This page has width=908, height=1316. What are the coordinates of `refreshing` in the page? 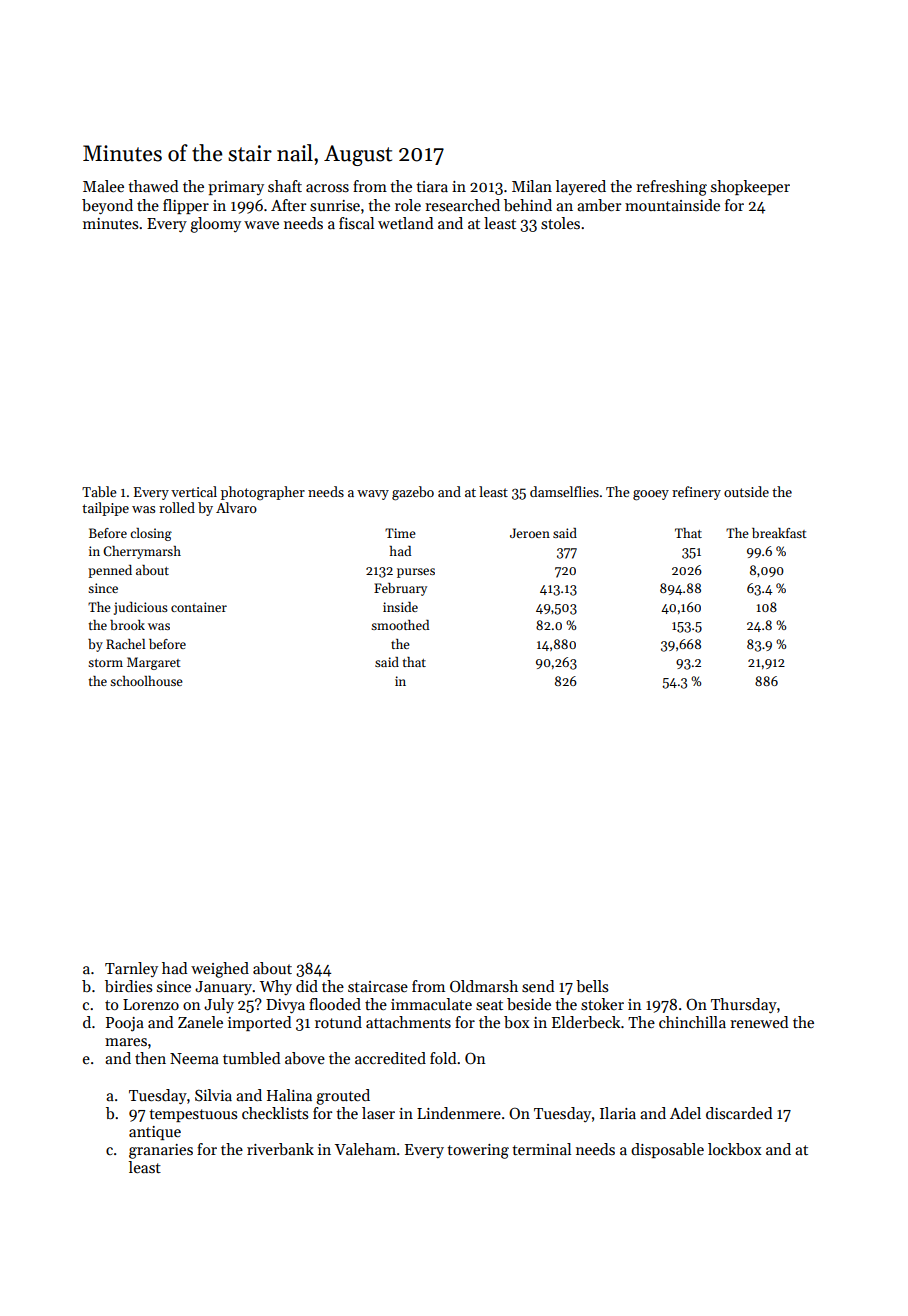 It's located at (671, 188).
